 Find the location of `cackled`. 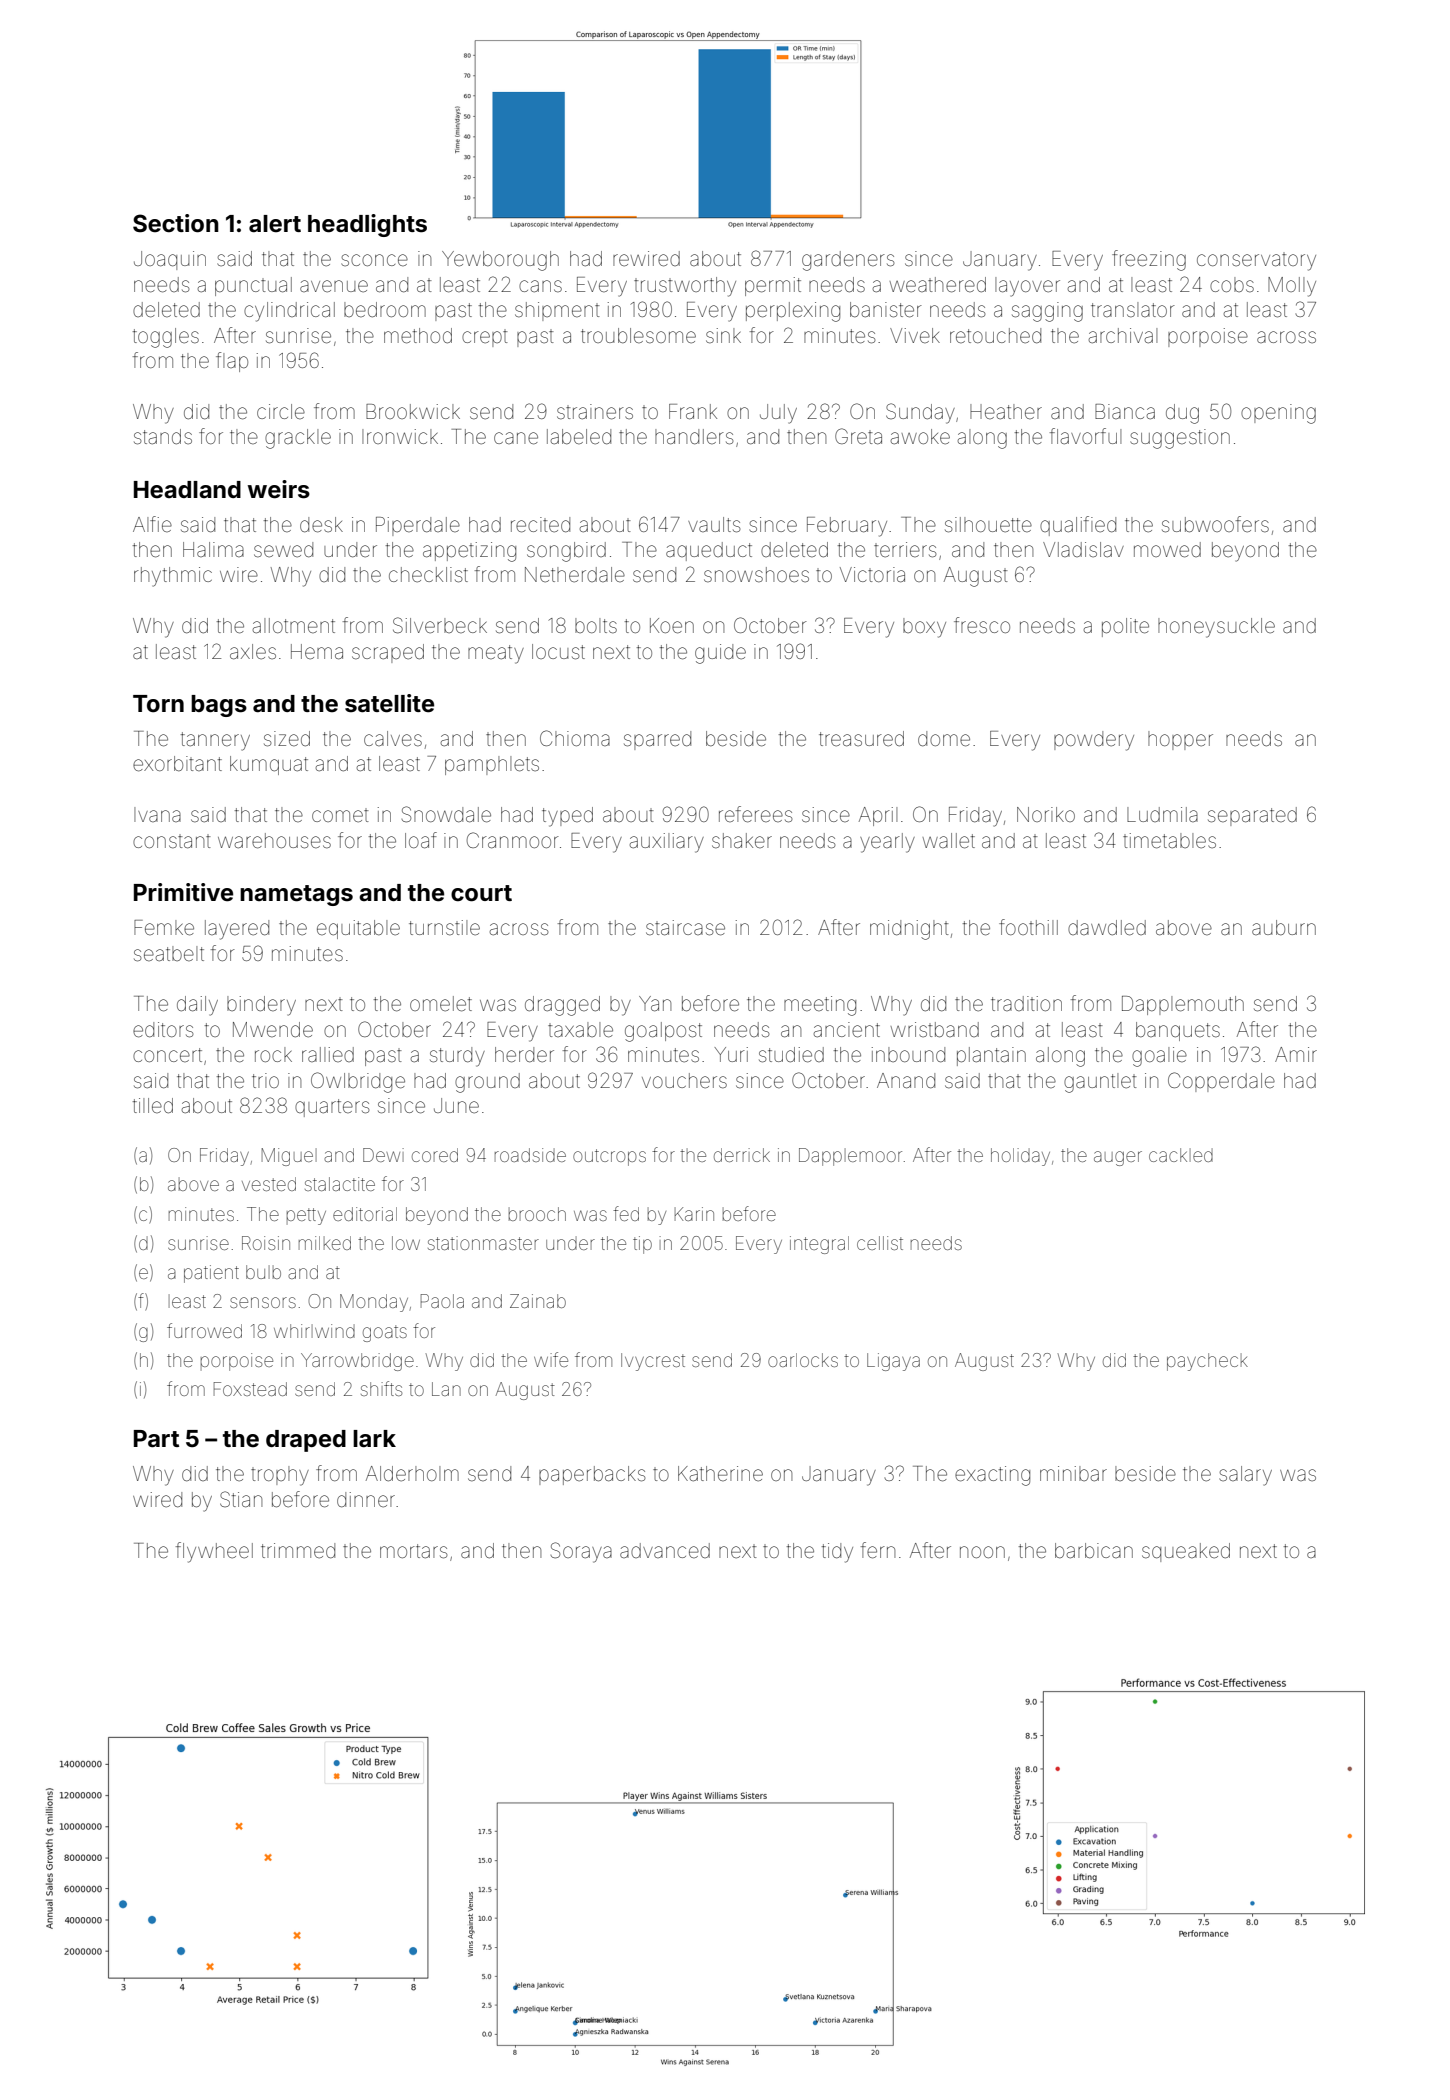

cackled is located at coordinates (1181, 1155).
